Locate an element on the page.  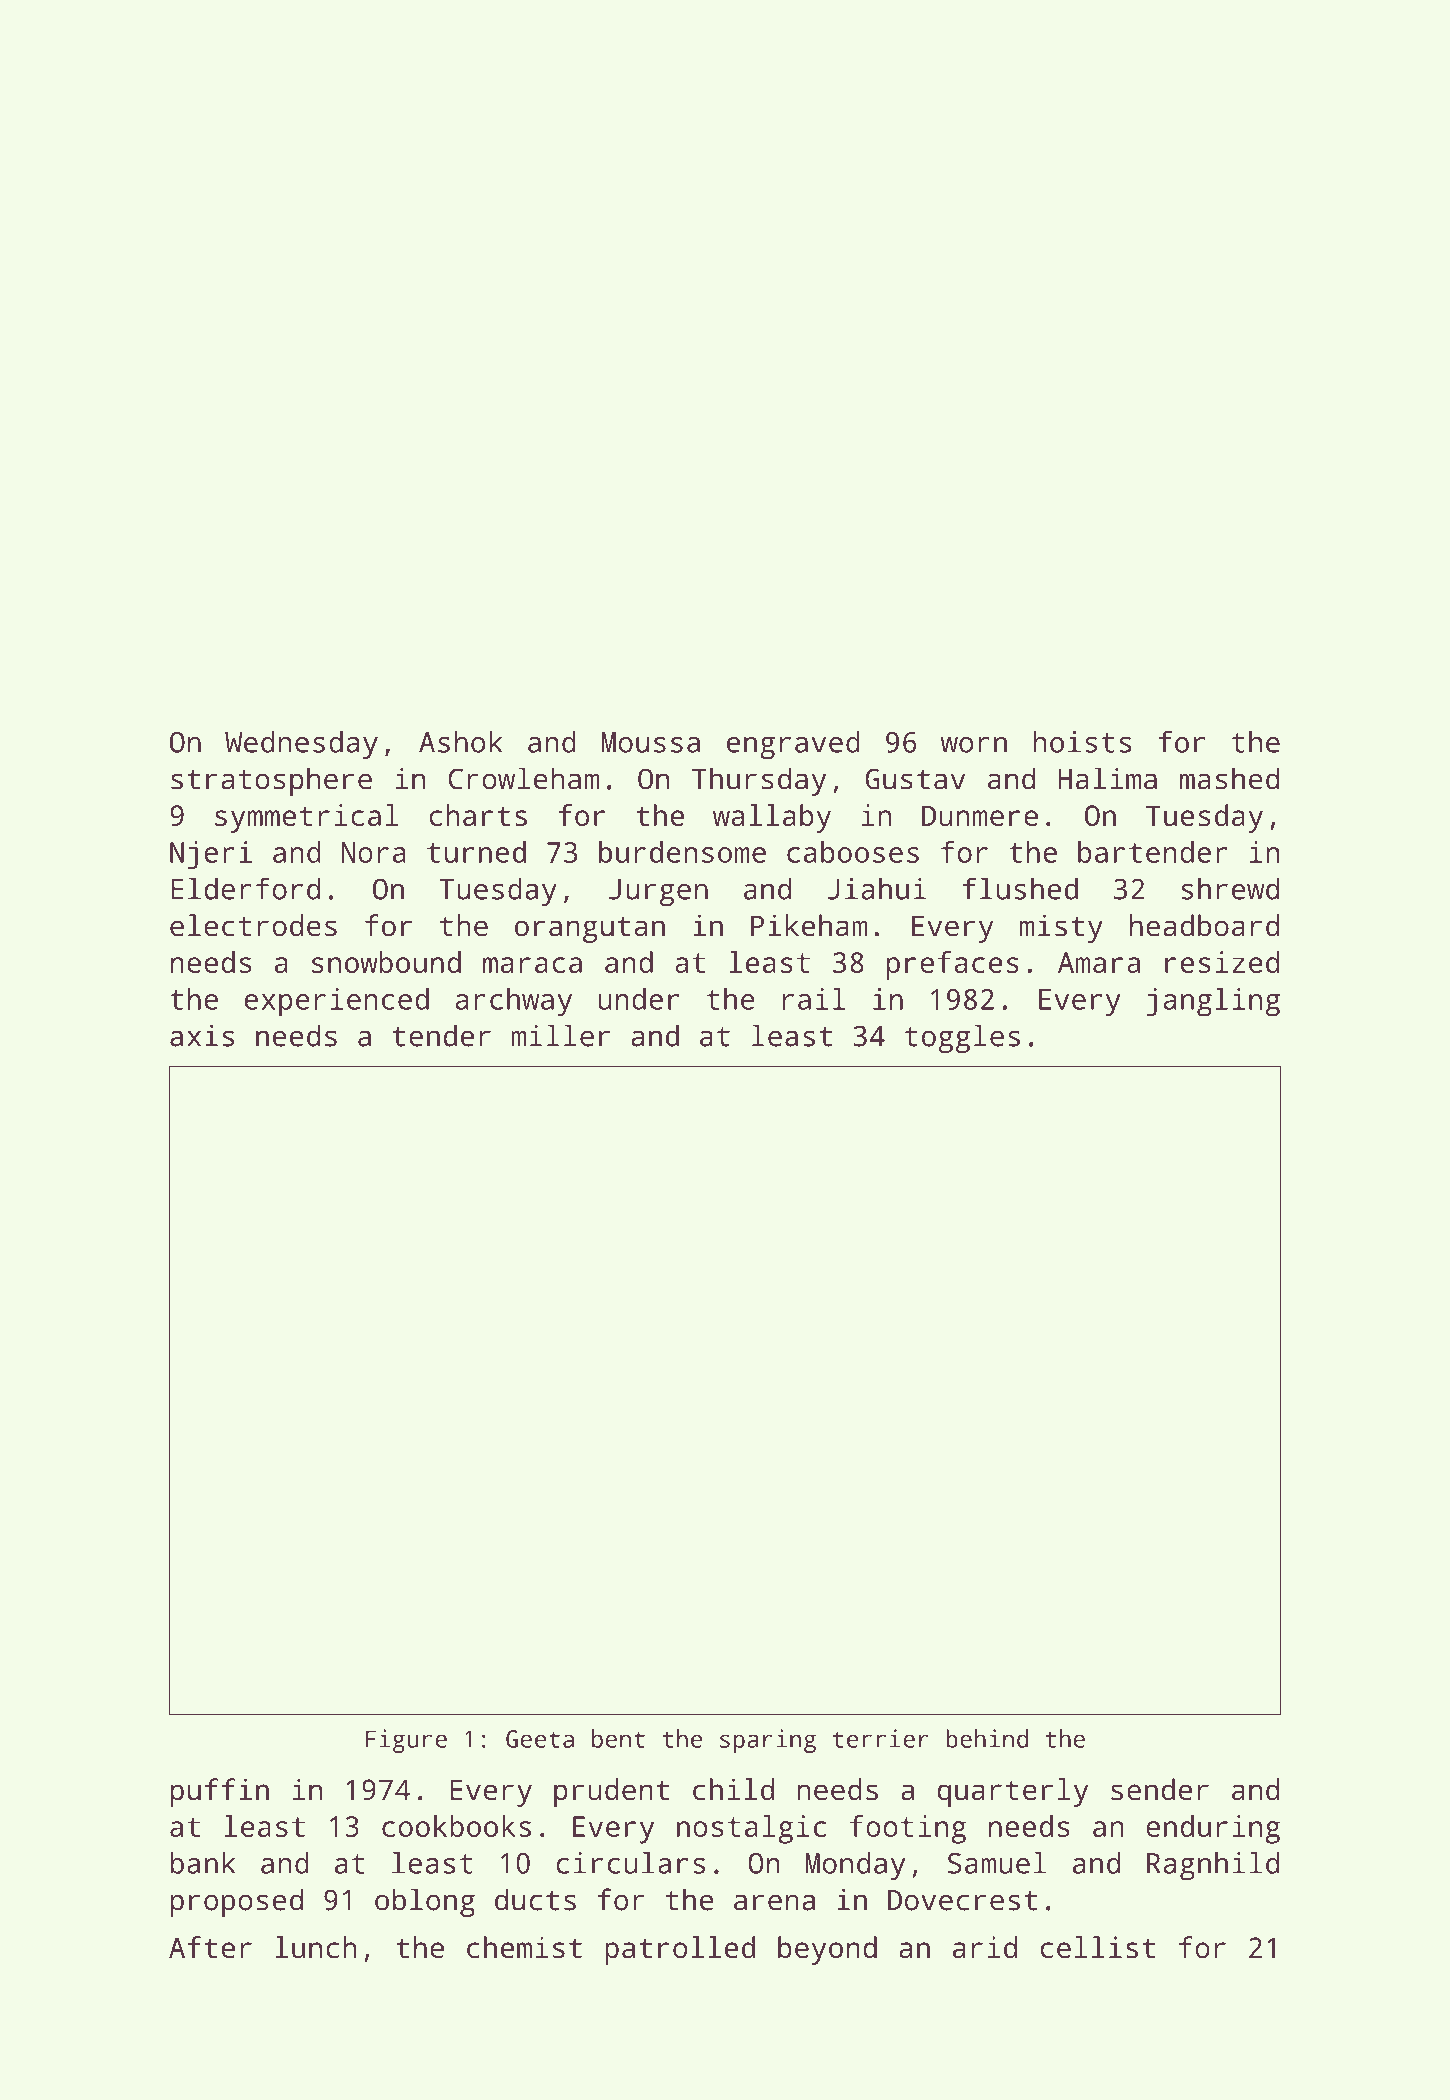
sender is located at coordinates (1160, 1789).
